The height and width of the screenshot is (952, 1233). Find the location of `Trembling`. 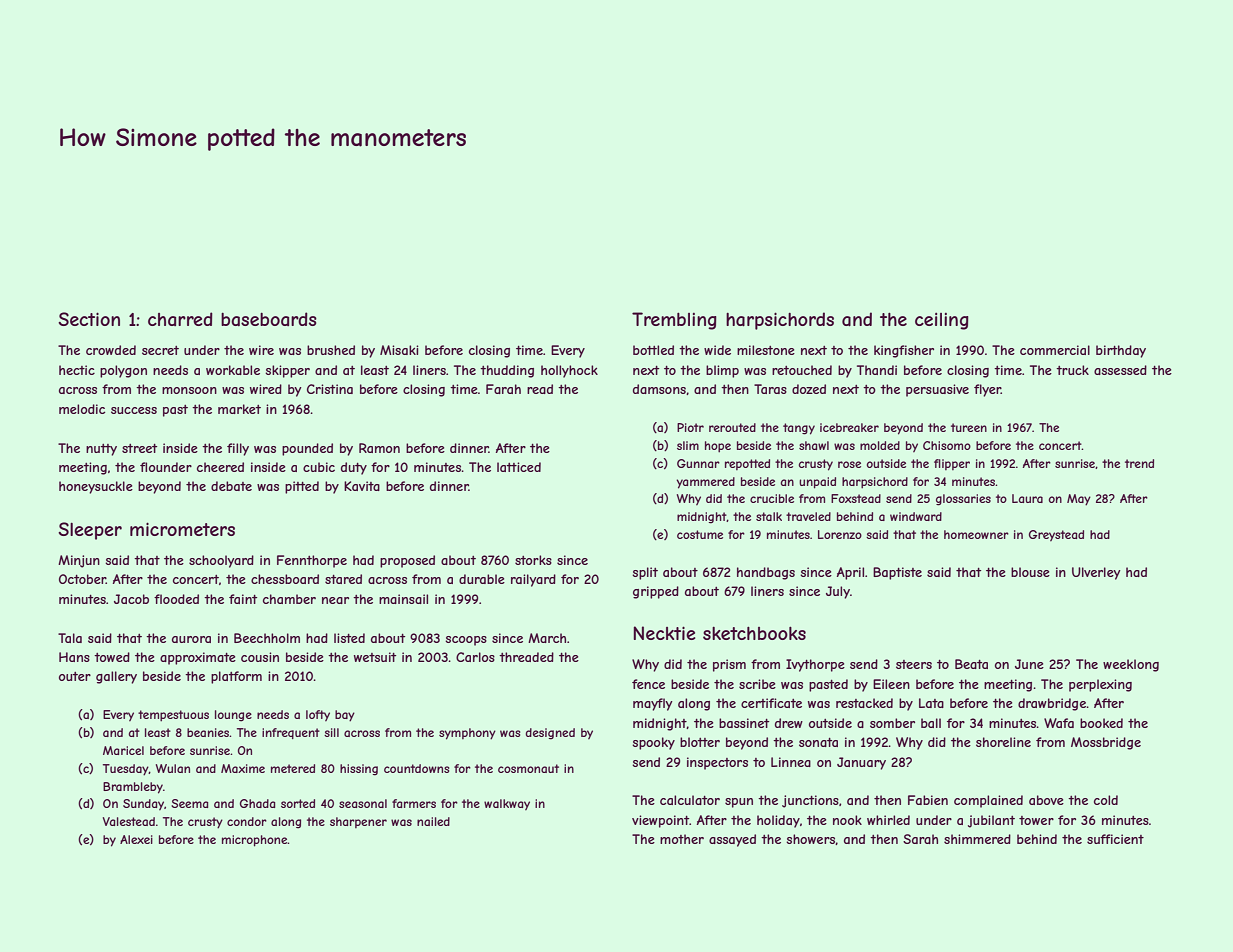

Trembling is located at coordinates (674, 321).
